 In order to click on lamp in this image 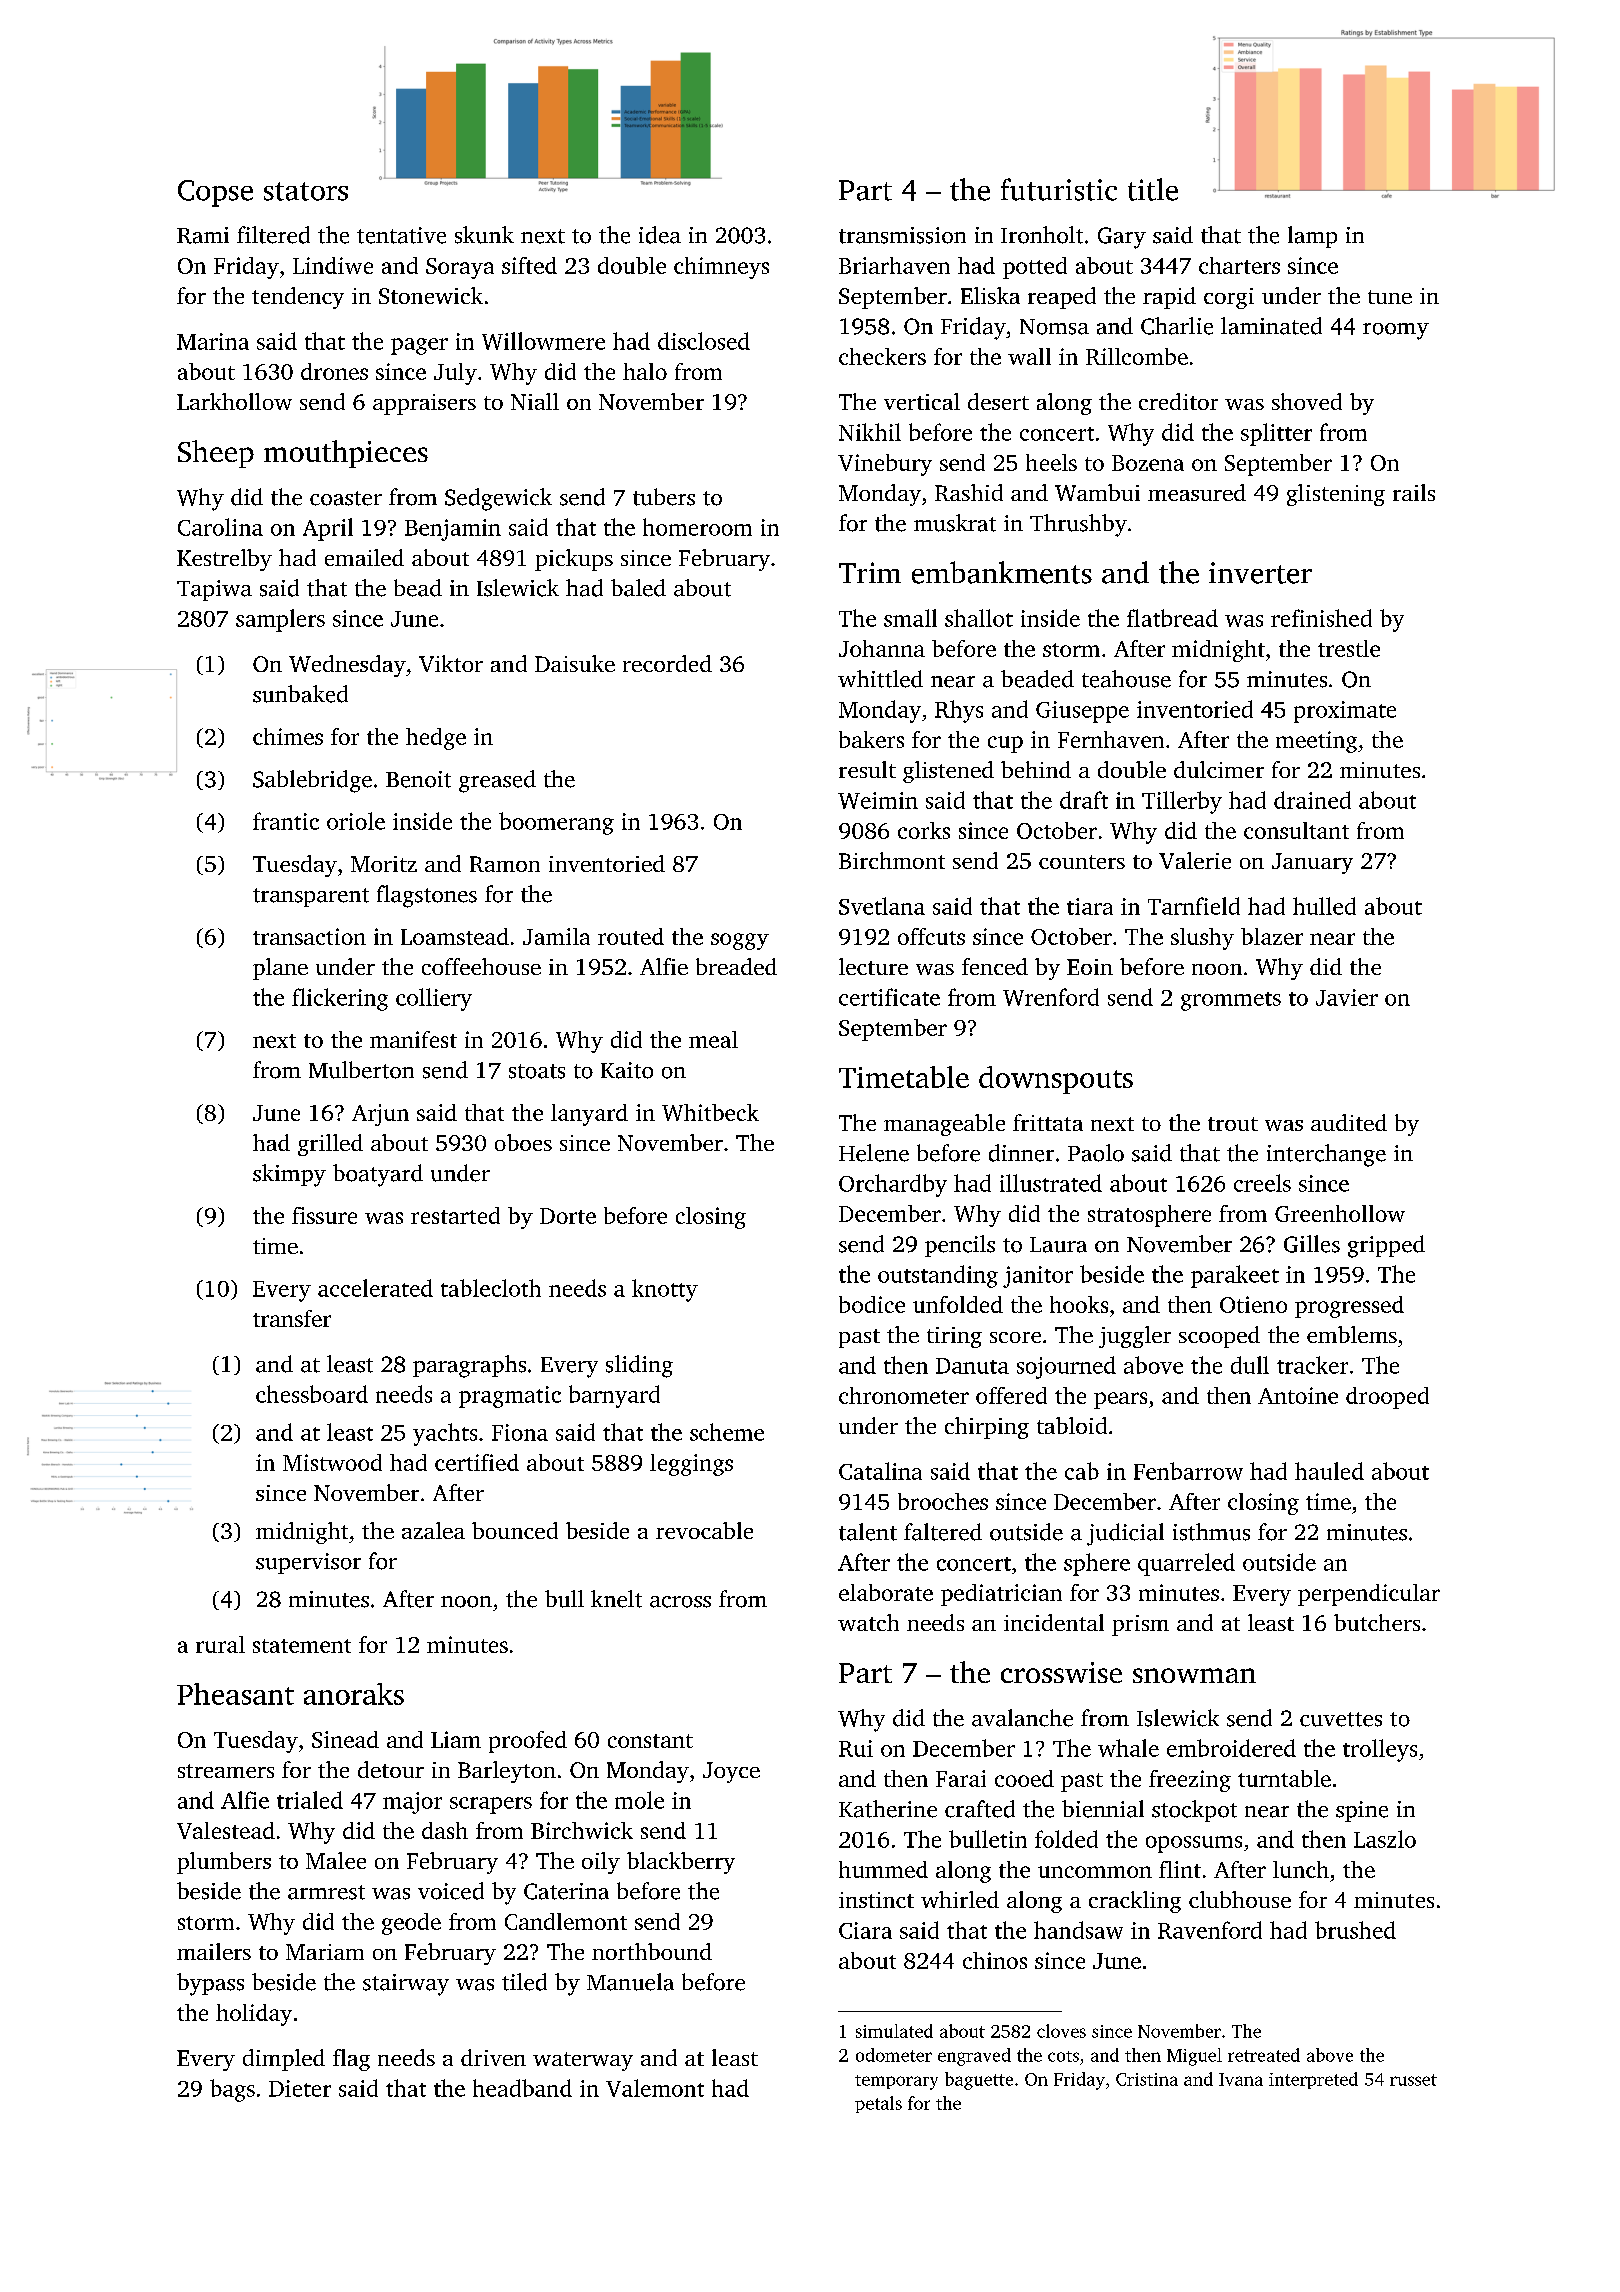, I will do `click(1312, 237)`.
